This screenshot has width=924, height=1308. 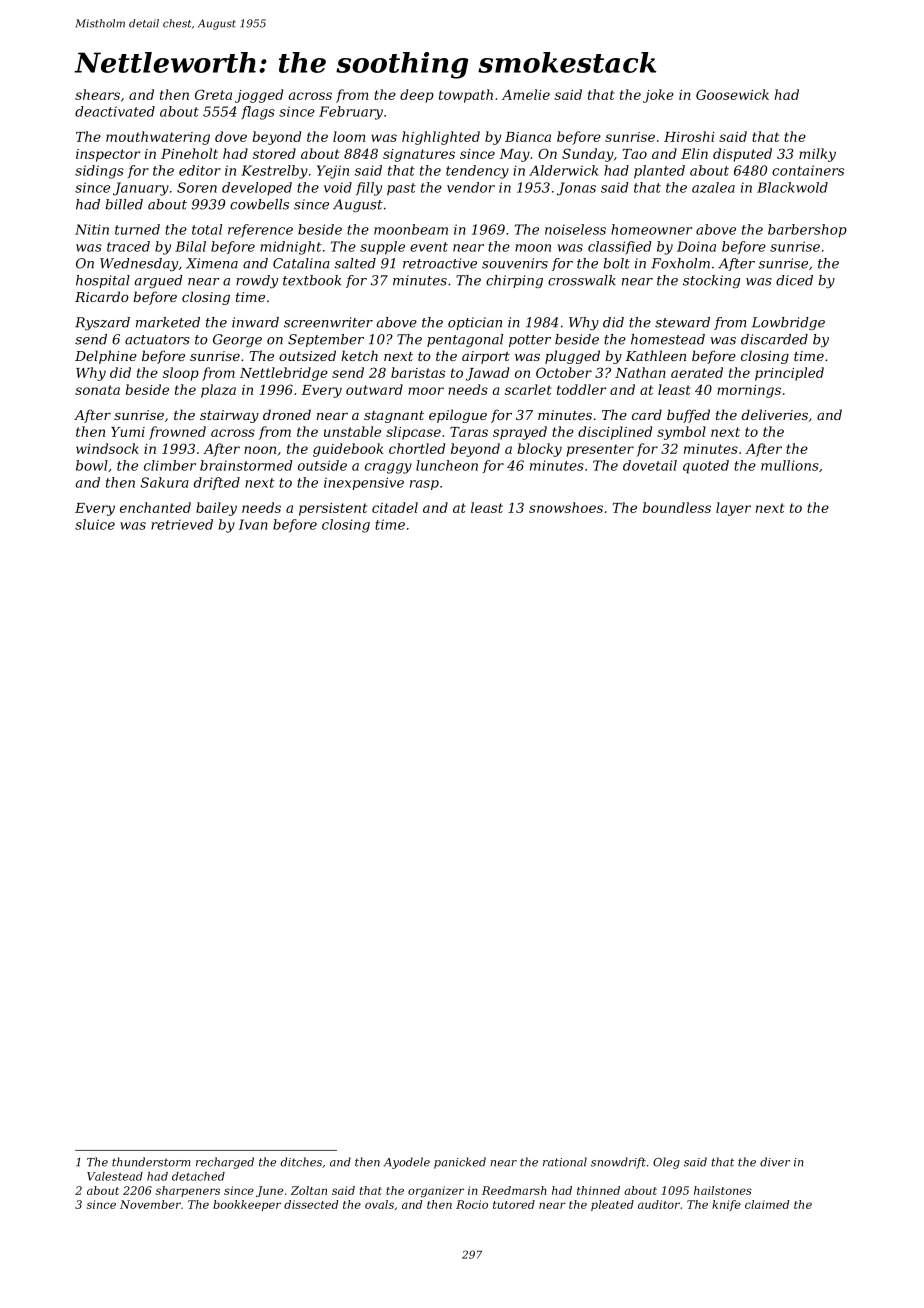 What do you see at coordinates (697, 372) in the screenshot?
I see `aerated` at bounding box center [697, 372].
